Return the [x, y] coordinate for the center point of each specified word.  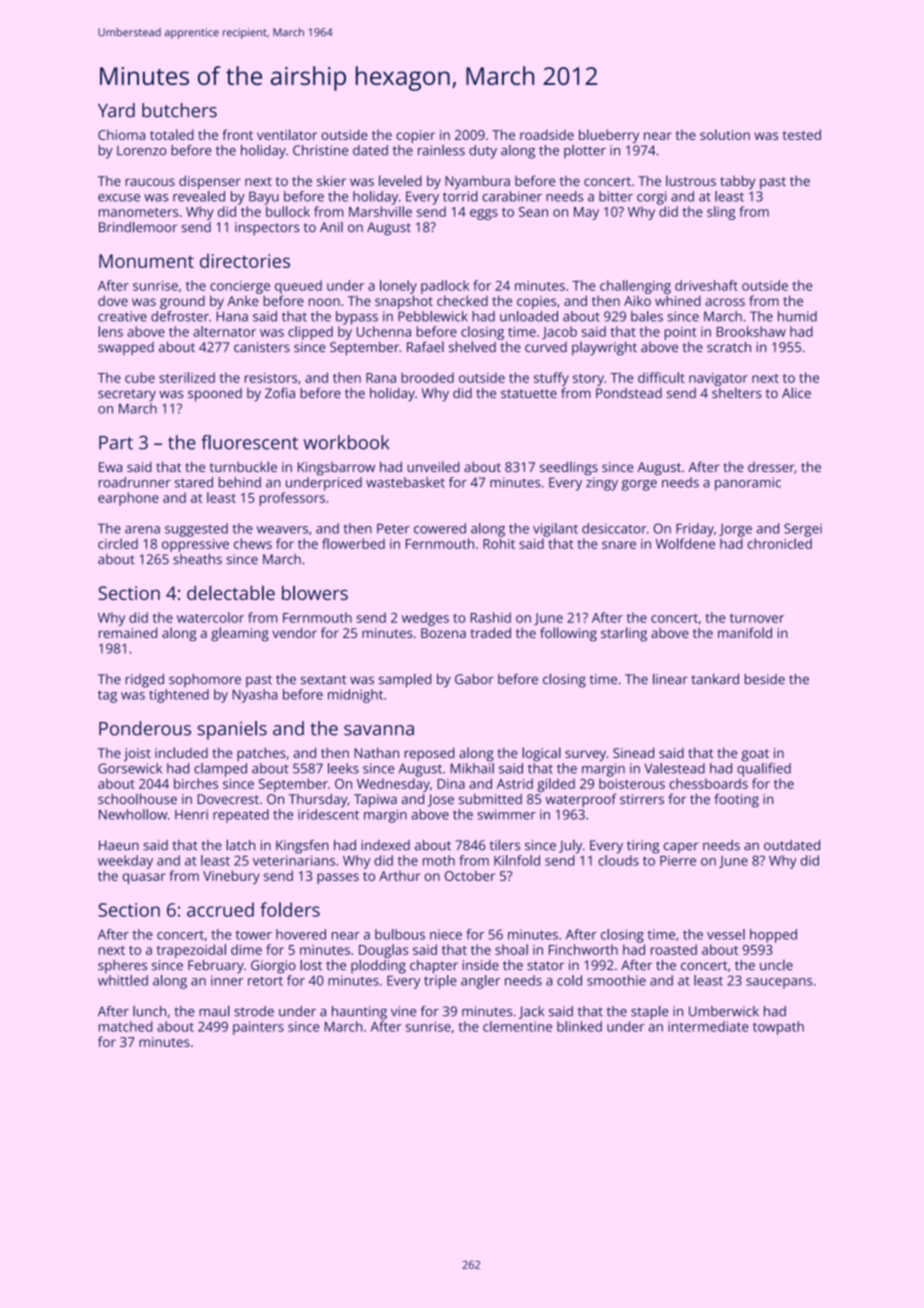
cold [569, 980]
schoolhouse [137, 798]
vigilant [555, 530]
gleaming [240, 634]
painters [258, 1028]
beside [765, 679]
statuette [529, 393]
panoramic [748, 484]
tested [802, 134]
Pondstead [629, 393]
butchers [179, 110]
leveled [400, 180]
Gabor [474, 679]
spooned [215, 395]
